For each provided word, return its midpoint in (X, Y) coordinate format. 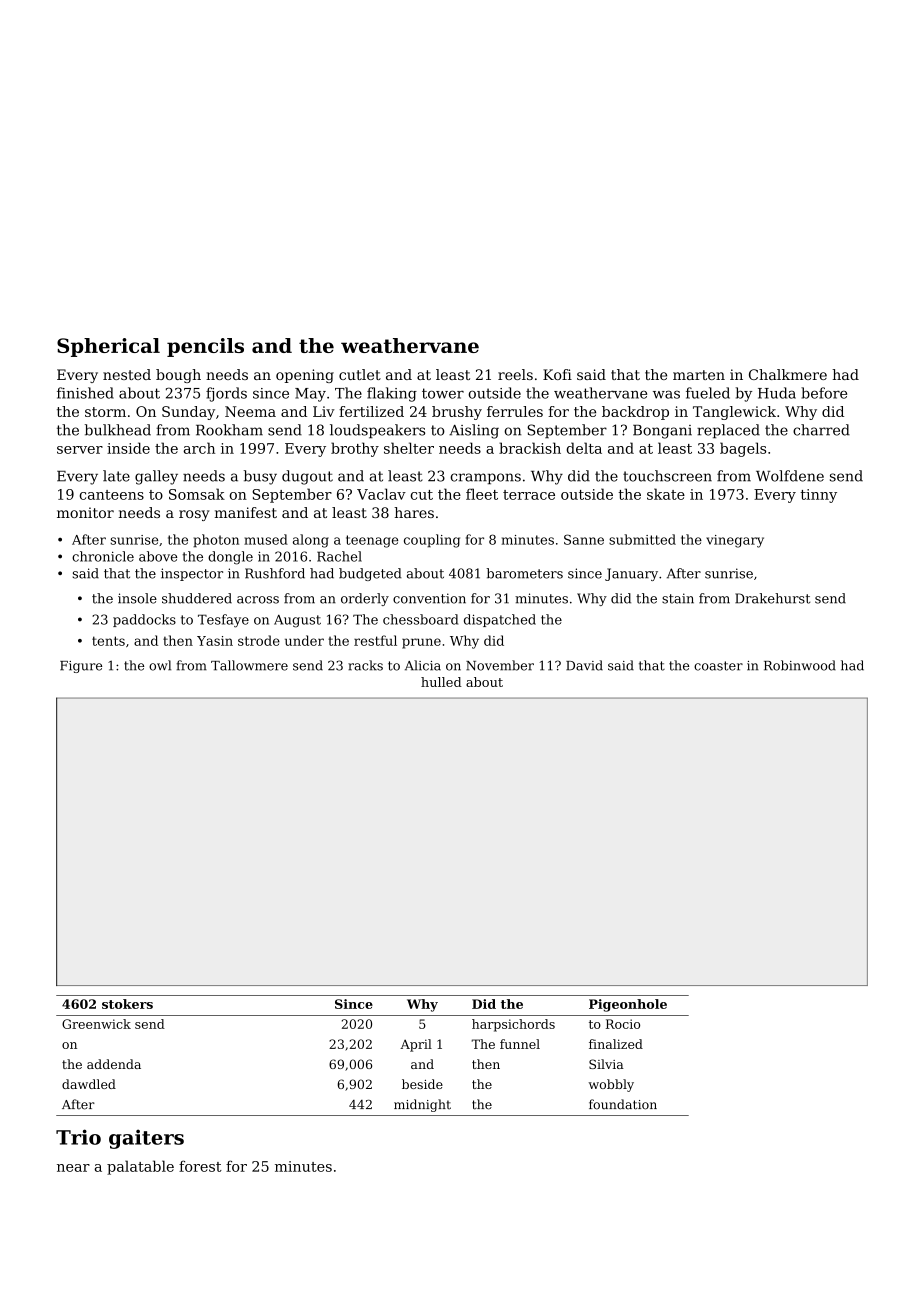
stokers (127, 1004)
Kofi (557, 374)
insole (137, 598)
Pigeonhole (628, 1005)
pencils (205, 347)
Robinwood (800, 665)
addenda (114, 1064)
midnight (422, 1105)
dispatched (500, 620)
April (416, 1045)
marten (699, 375)
